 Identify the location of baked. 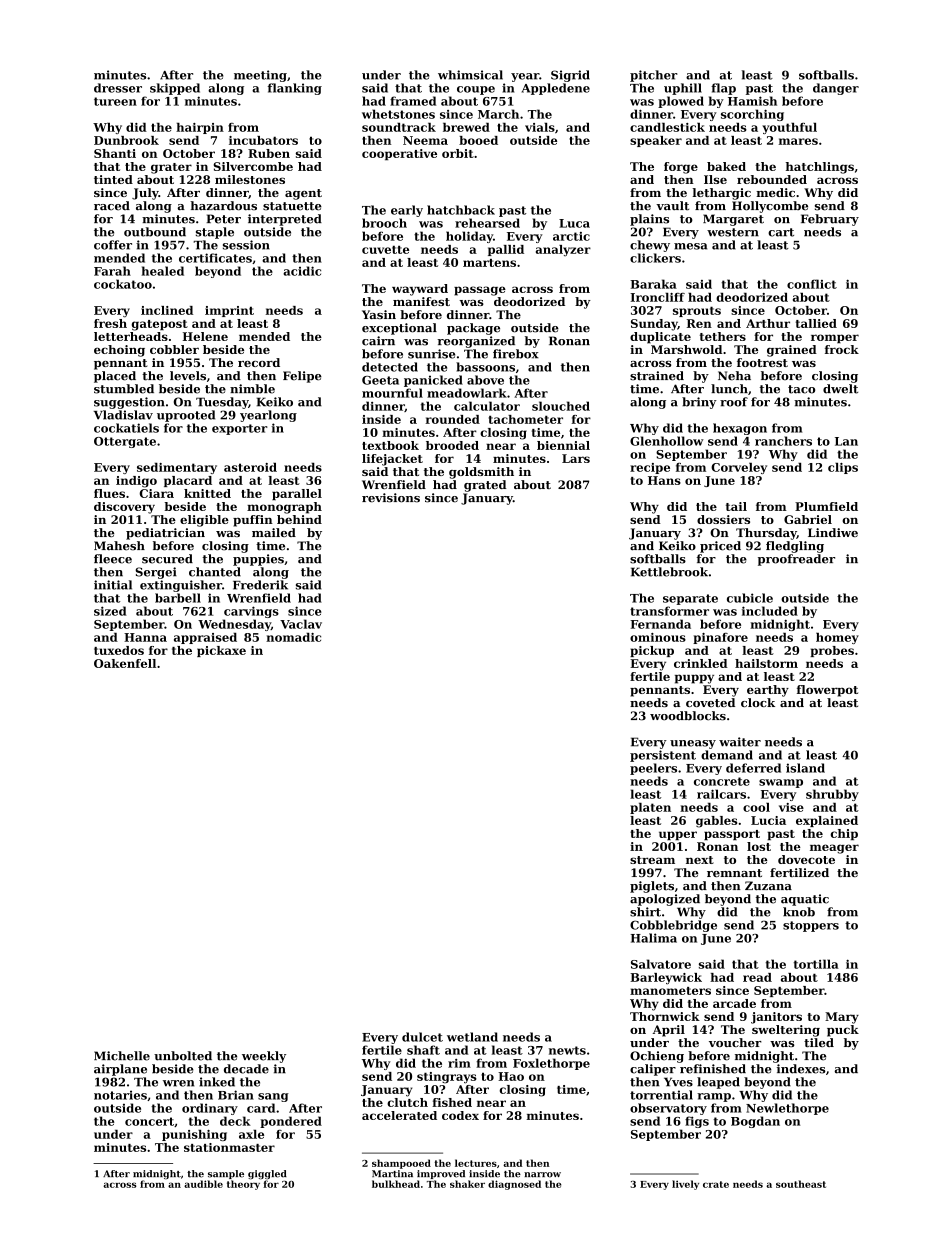
(726, 166).
